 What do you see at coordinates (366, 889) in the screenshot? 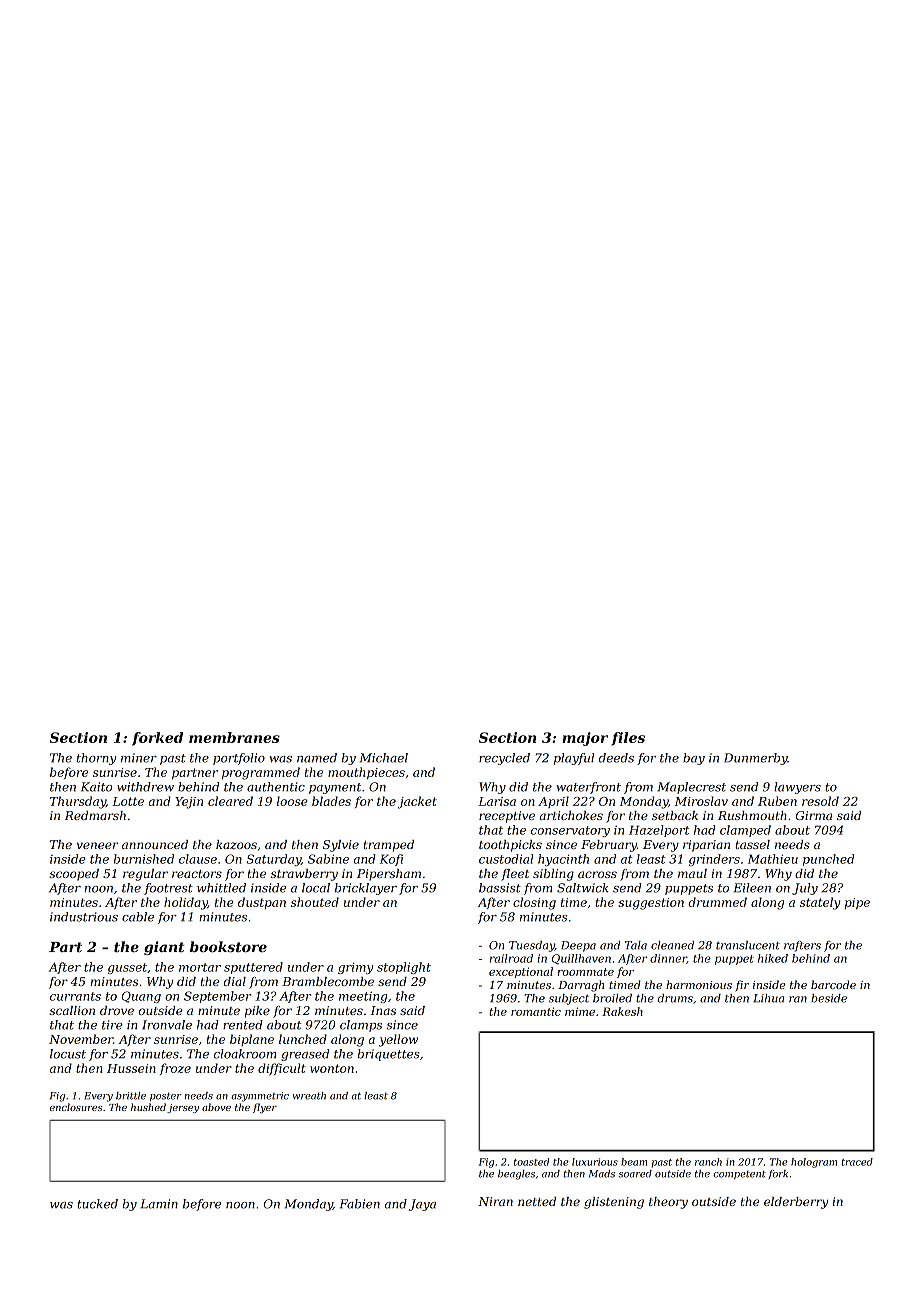
I see `bricklayer` at bounding box center [366, 889].
